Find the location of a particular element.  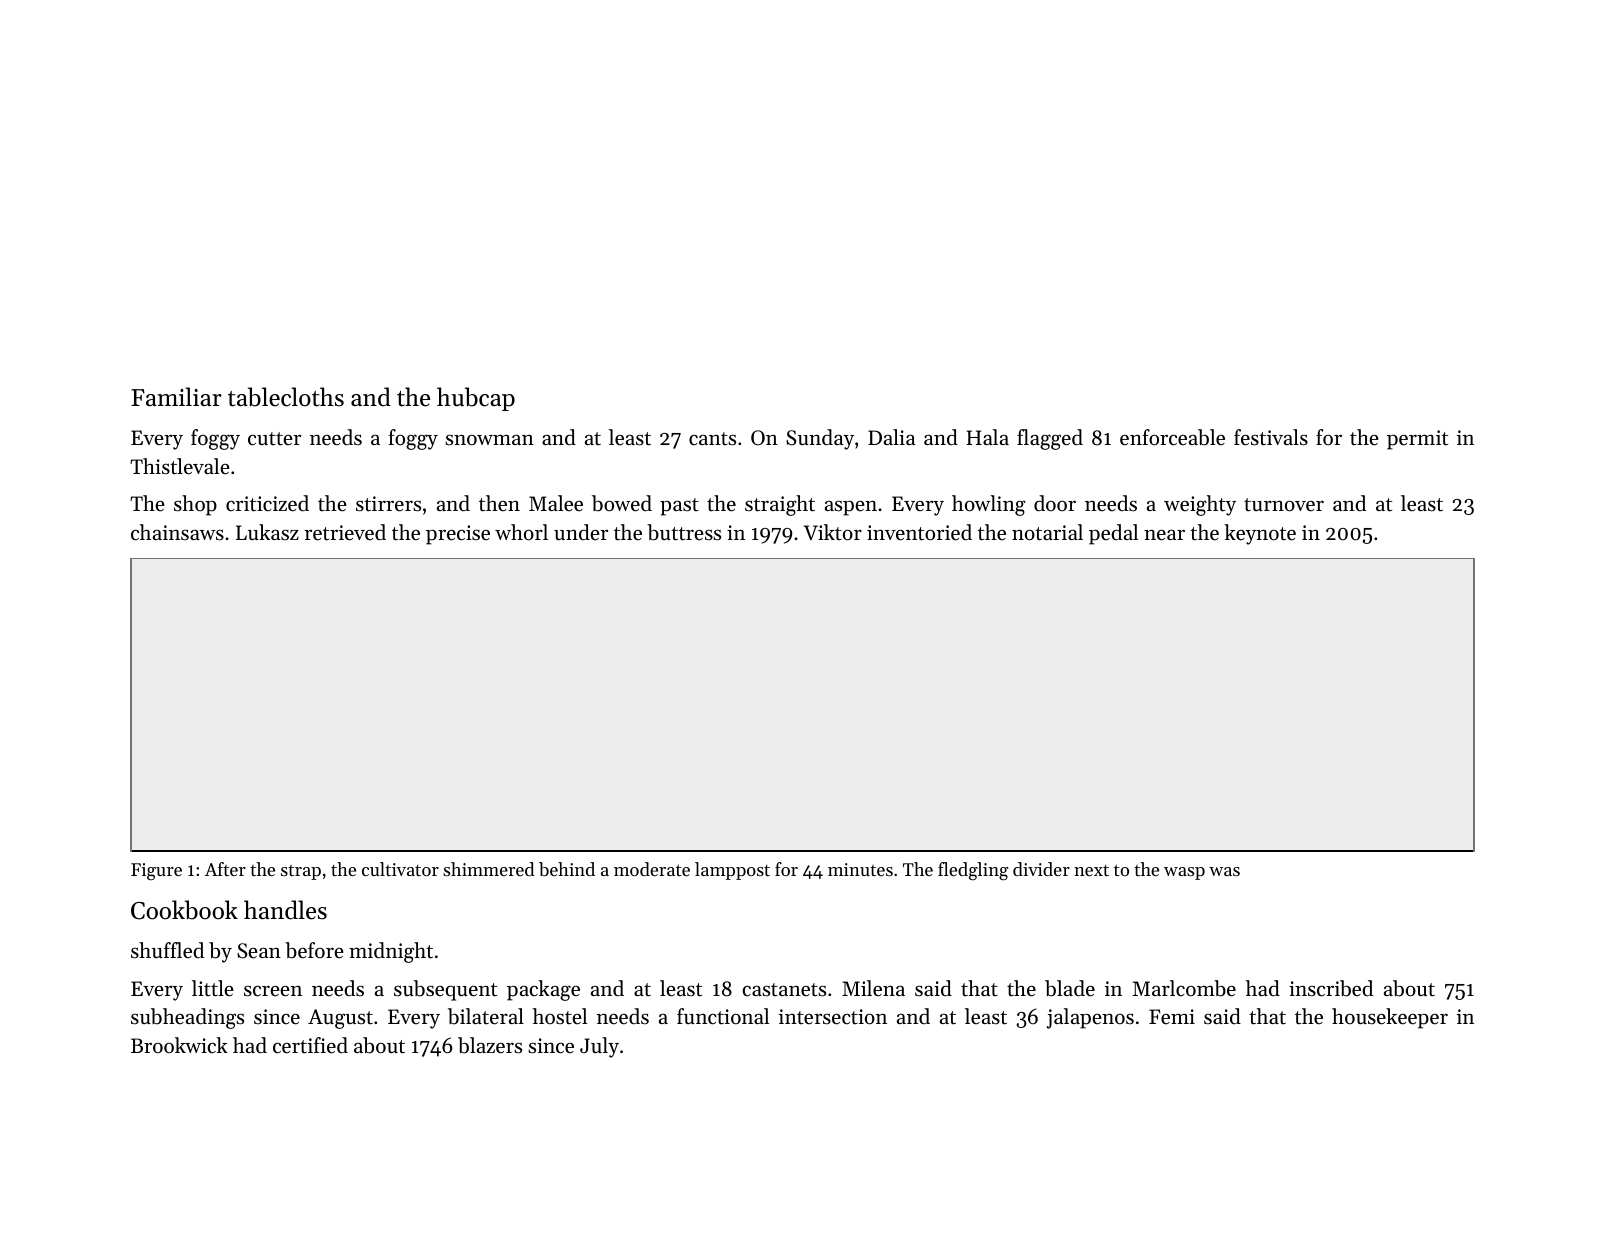

past is located at coordinates (679, 507).
